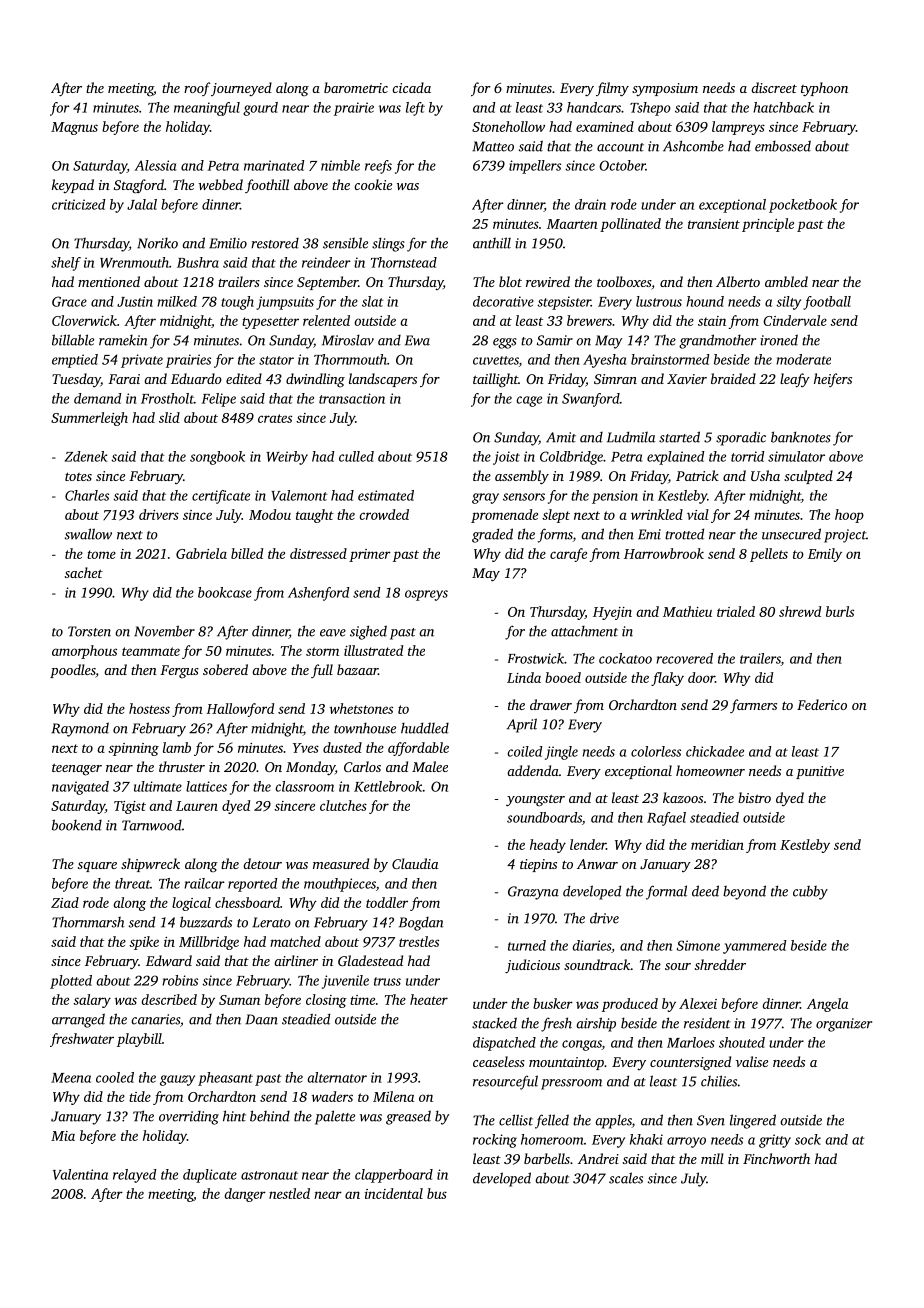 The width and height of the screenshot is (924, 1308). Describe the element at coordinates (373, 650) in the screenshot. I see `illustrated` at that location.
